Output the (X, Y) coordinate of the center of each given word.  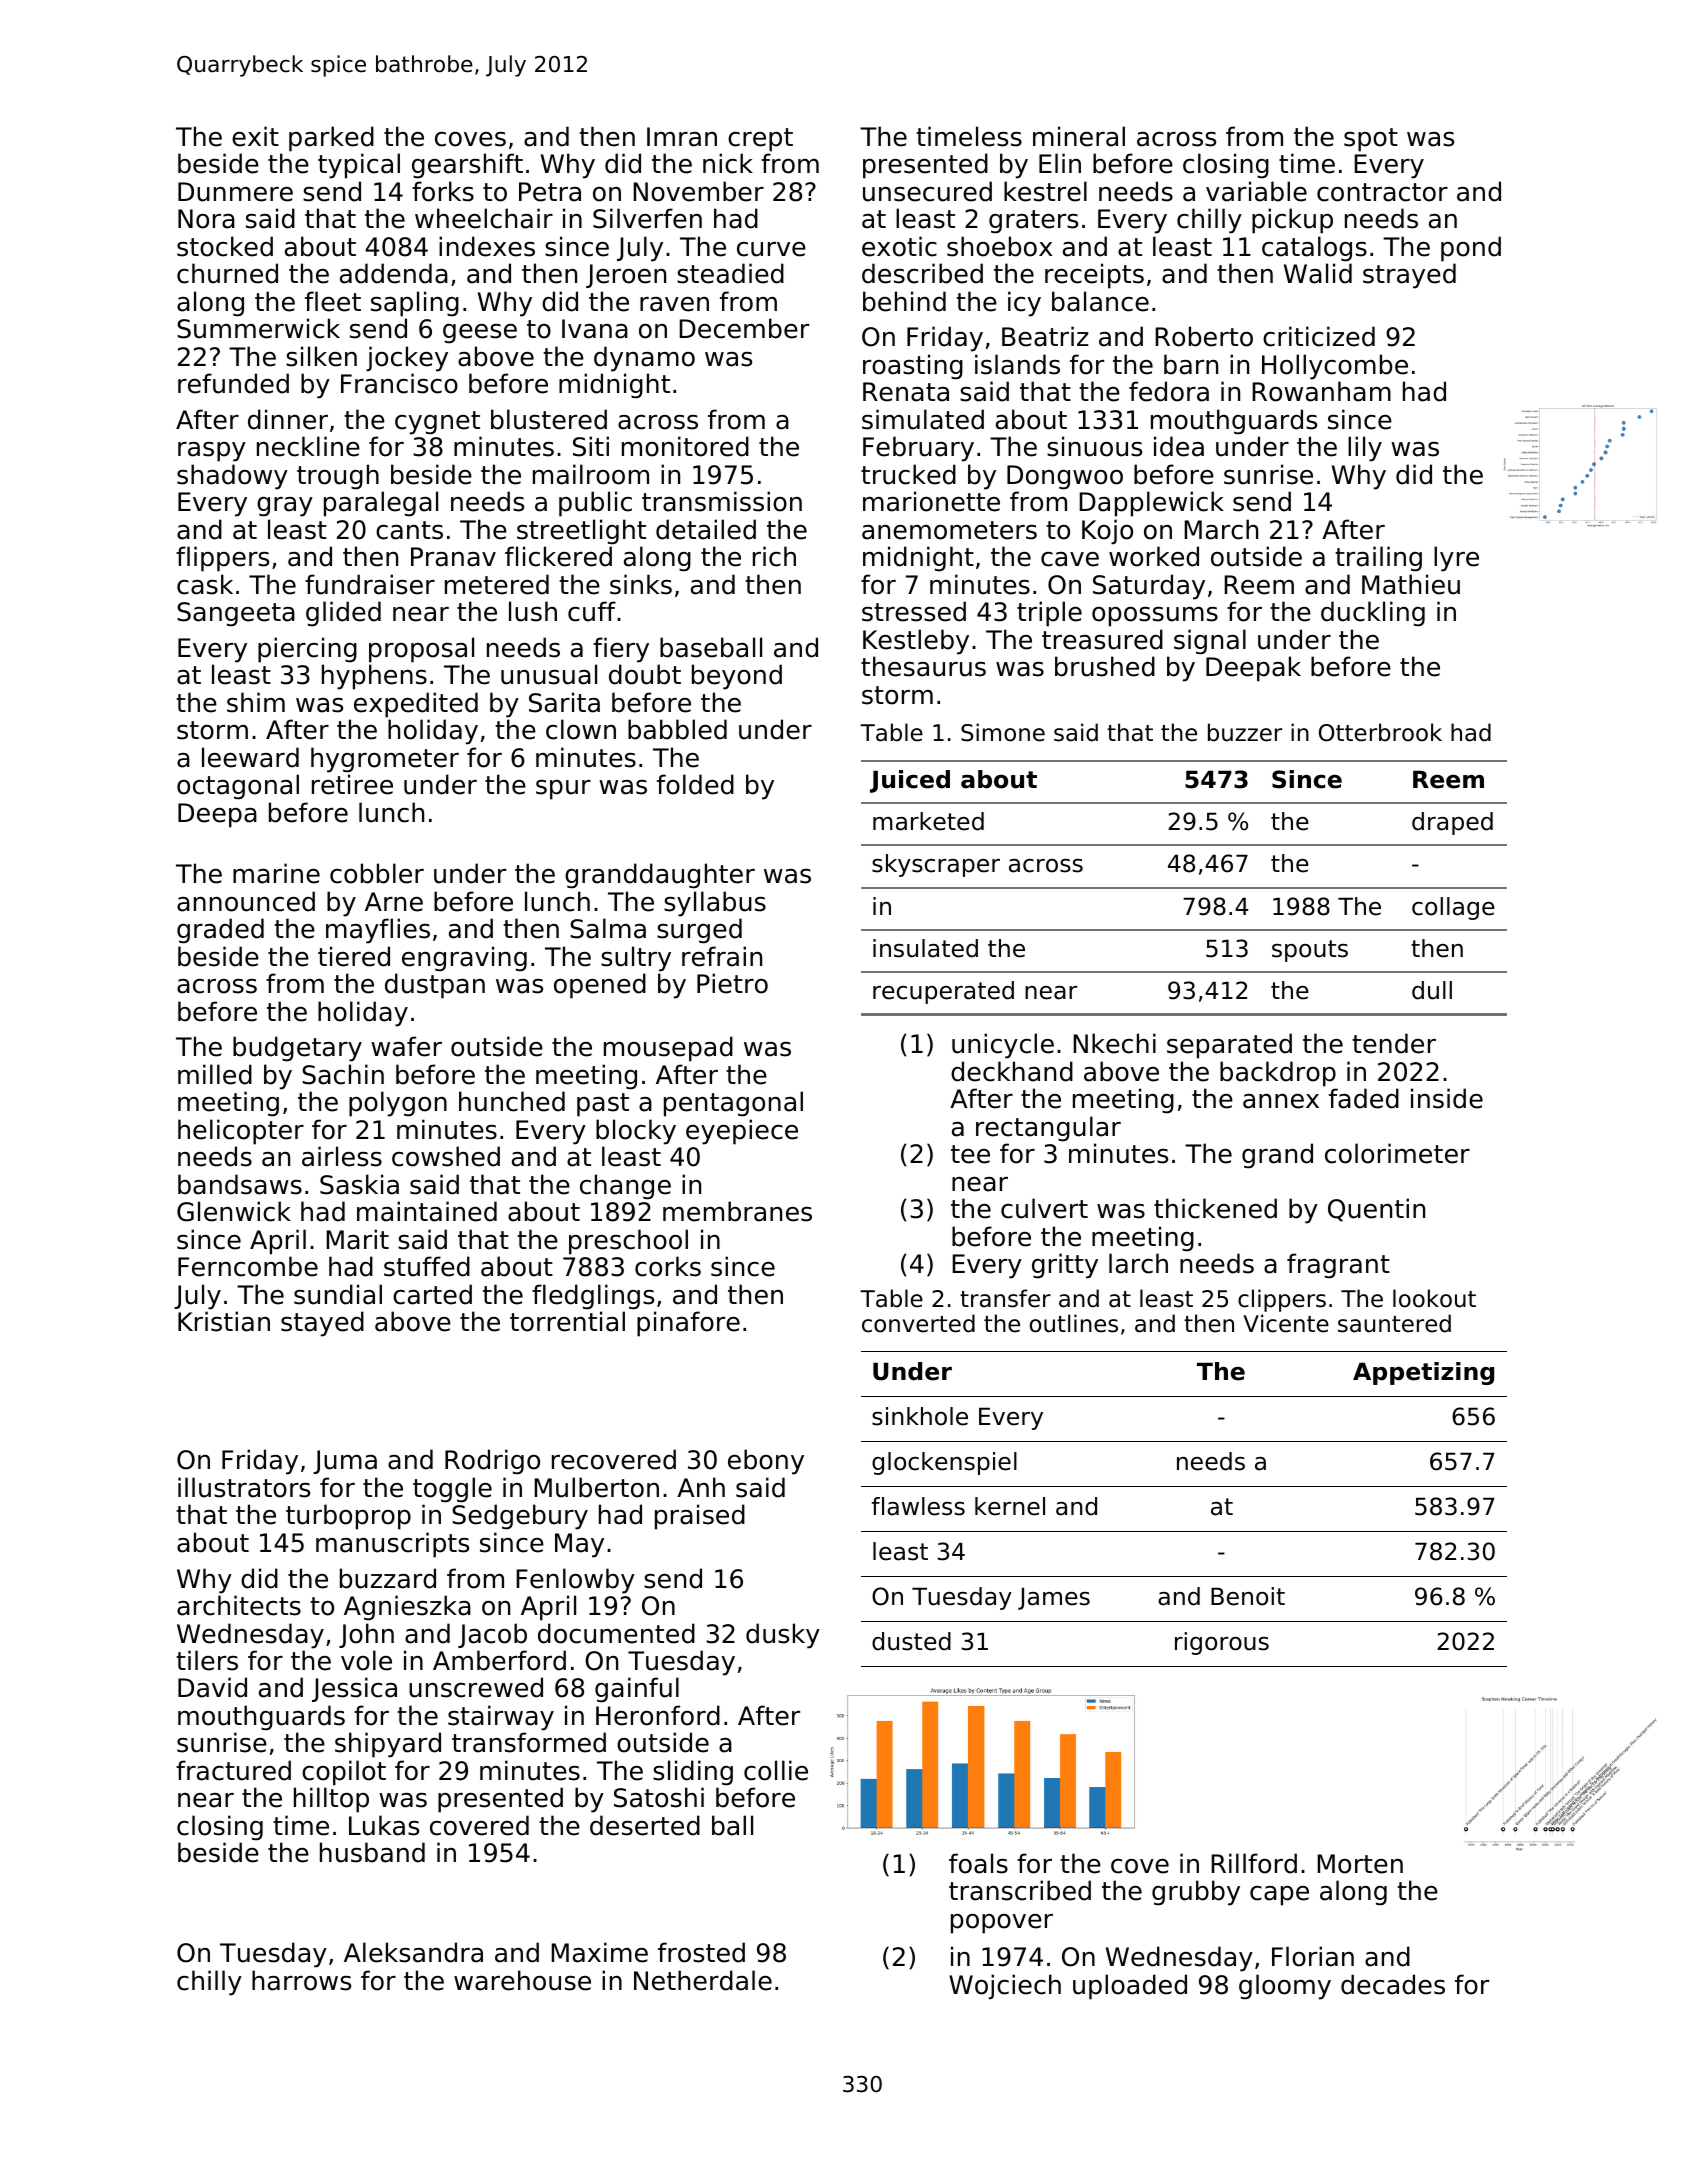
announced (246, 901)
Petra (550, 192)
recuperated (943, 992)
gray (285, 507)
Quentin (1376, 1210)
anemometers (949, 530)
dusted (911, 1641)
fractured (233, 1770)
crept (760, 140)
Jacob (492, 1635)
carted (432, 1294)
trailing (1378, 559)
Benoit (1248, 1596)
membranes (737, 1211)
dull (1432, 990)
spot (1371, 140)
